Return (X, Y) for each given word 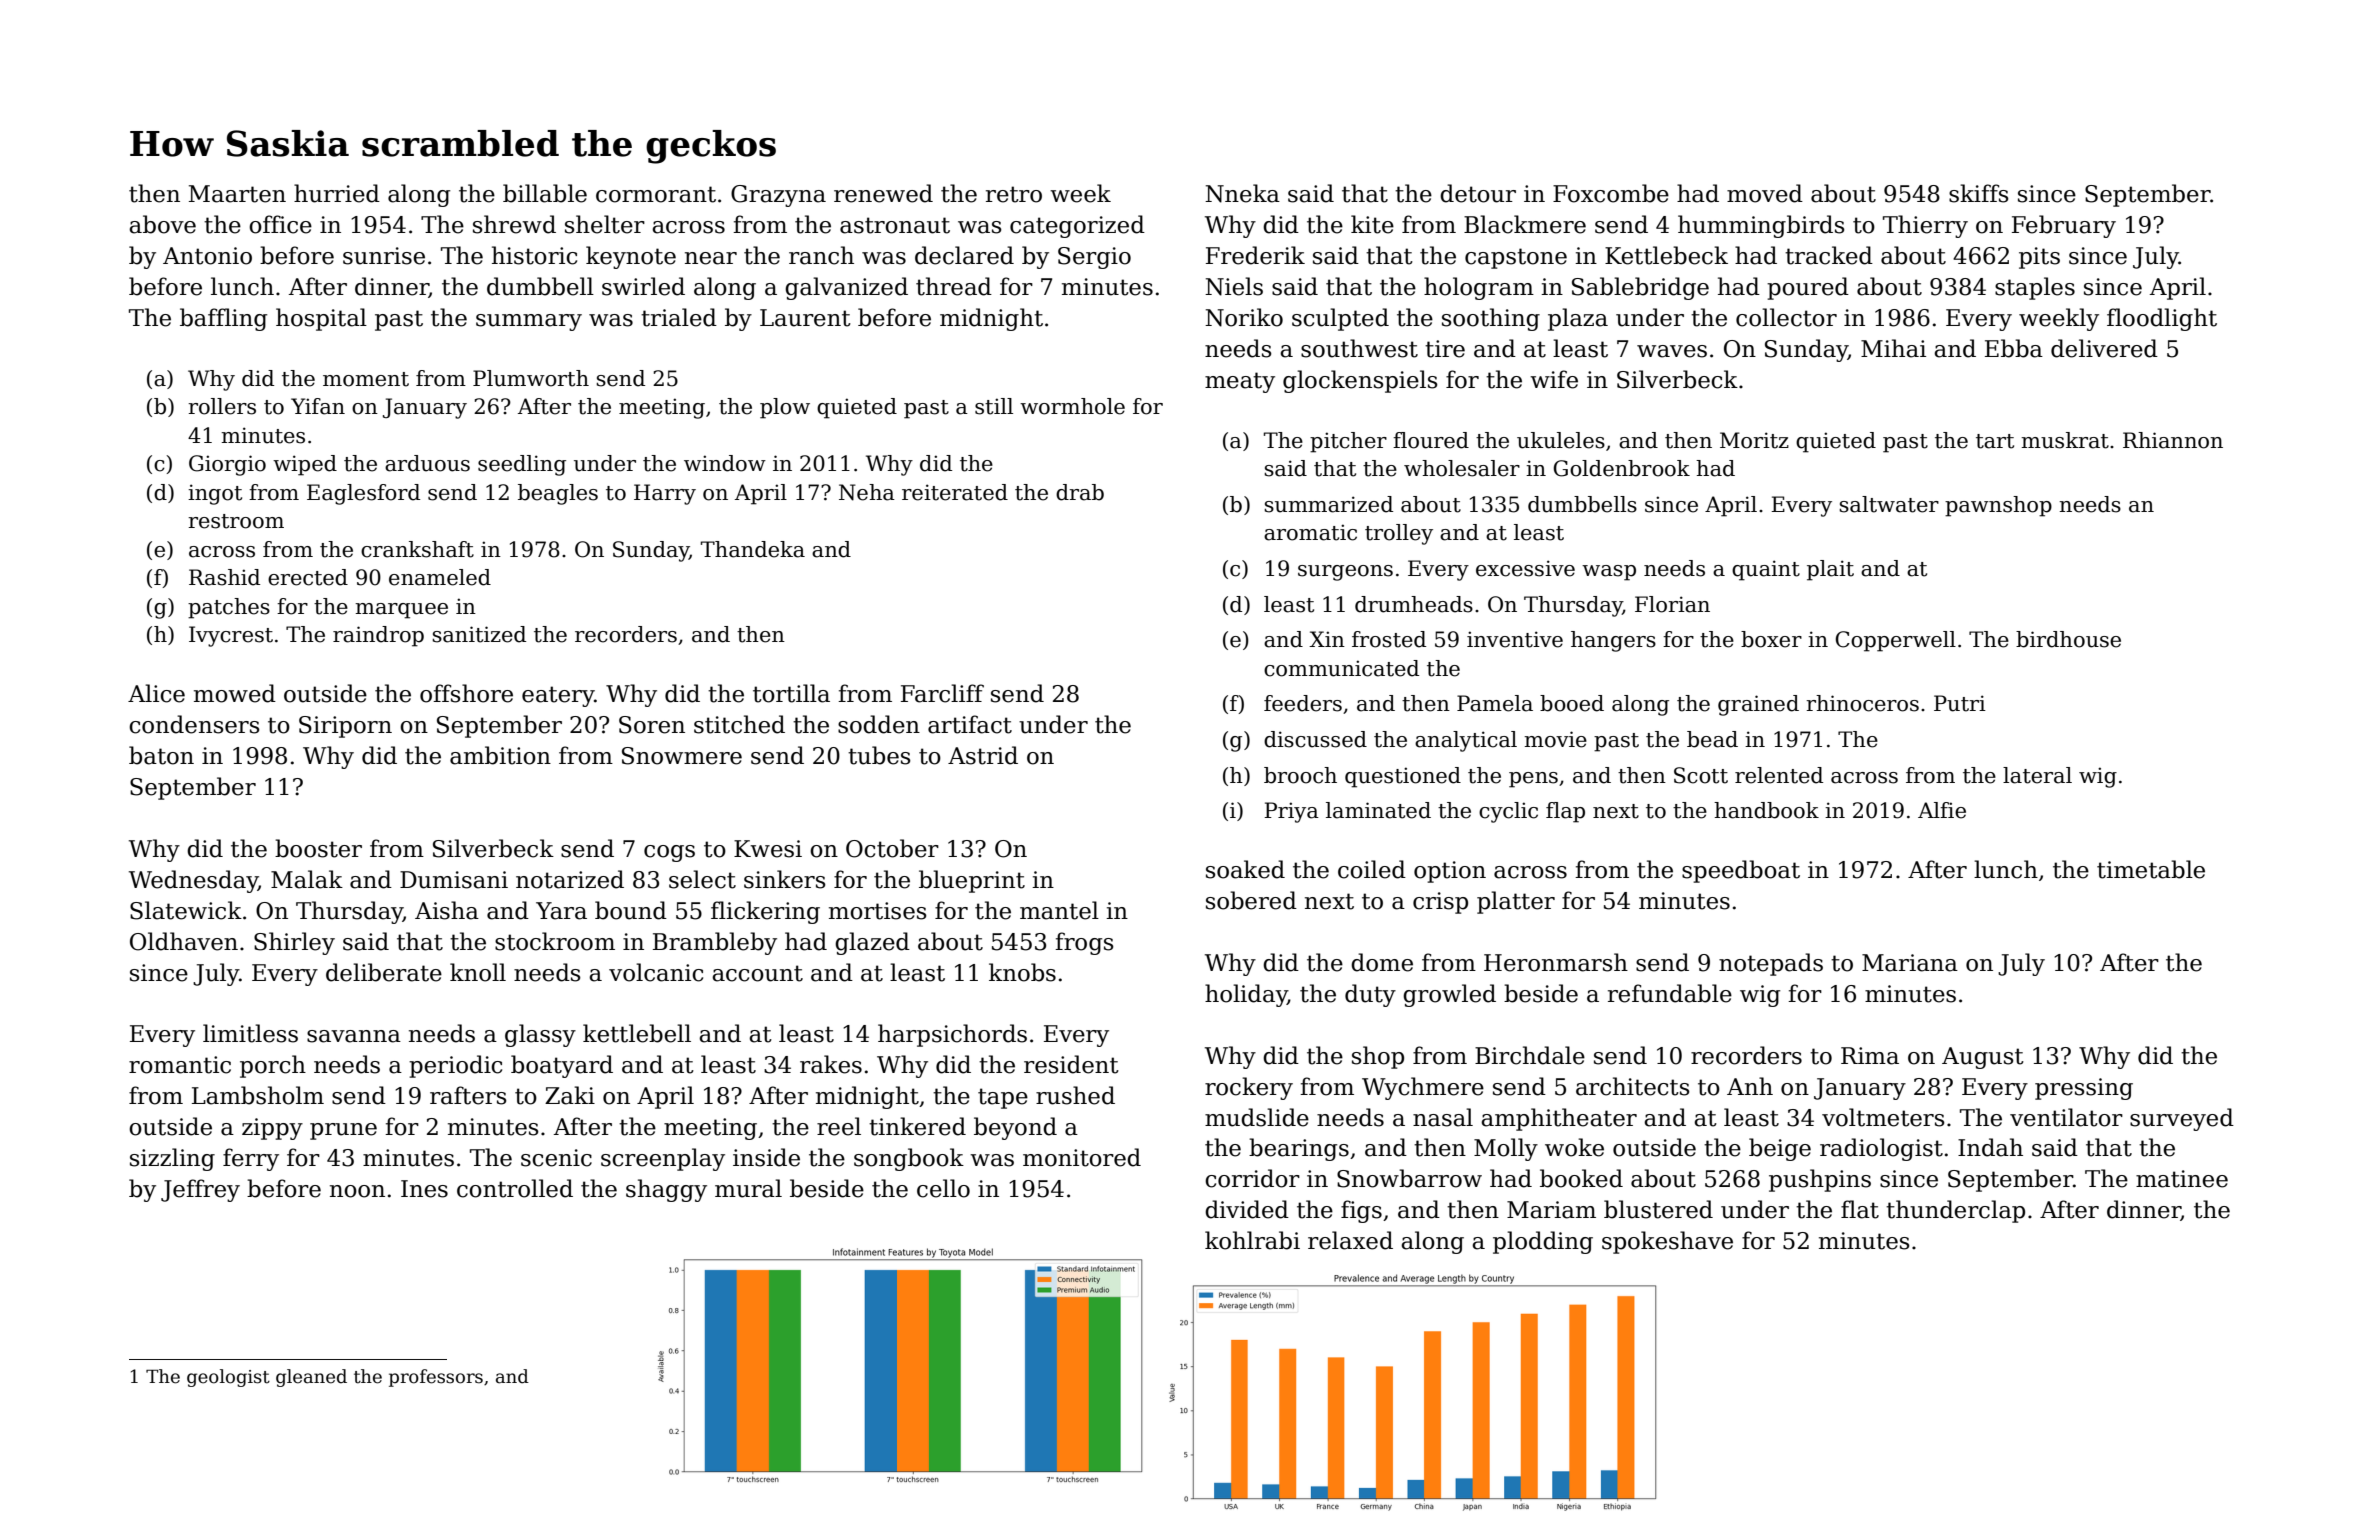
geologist (228, 1378)
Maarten (237, 194)
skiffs (1979, 193)
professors (436, 1378)
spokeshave (1667, 1242)
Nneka (1242, 193)
